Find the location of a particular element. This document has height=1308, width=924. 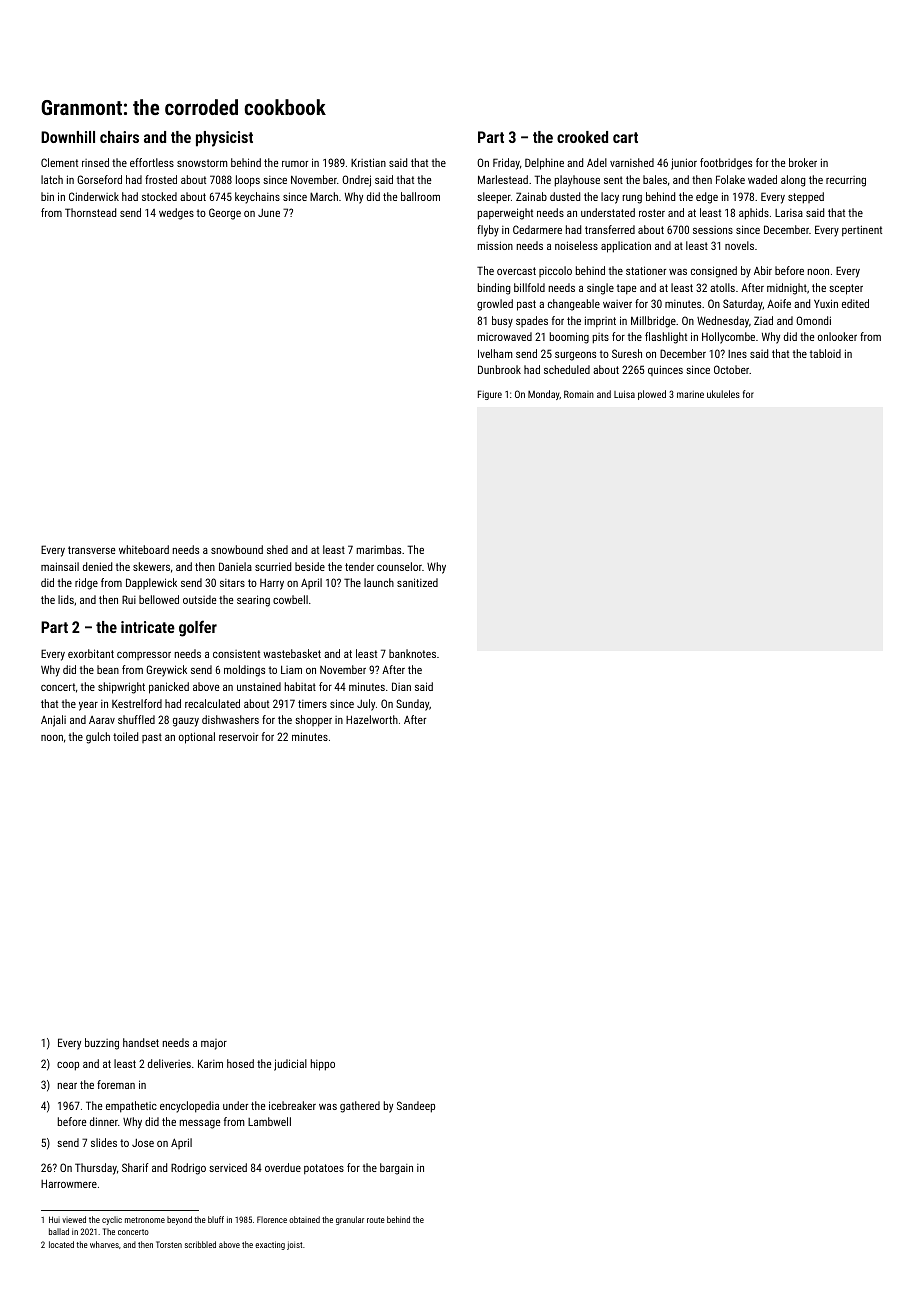

stationer is located at coordinates (646, 270).
